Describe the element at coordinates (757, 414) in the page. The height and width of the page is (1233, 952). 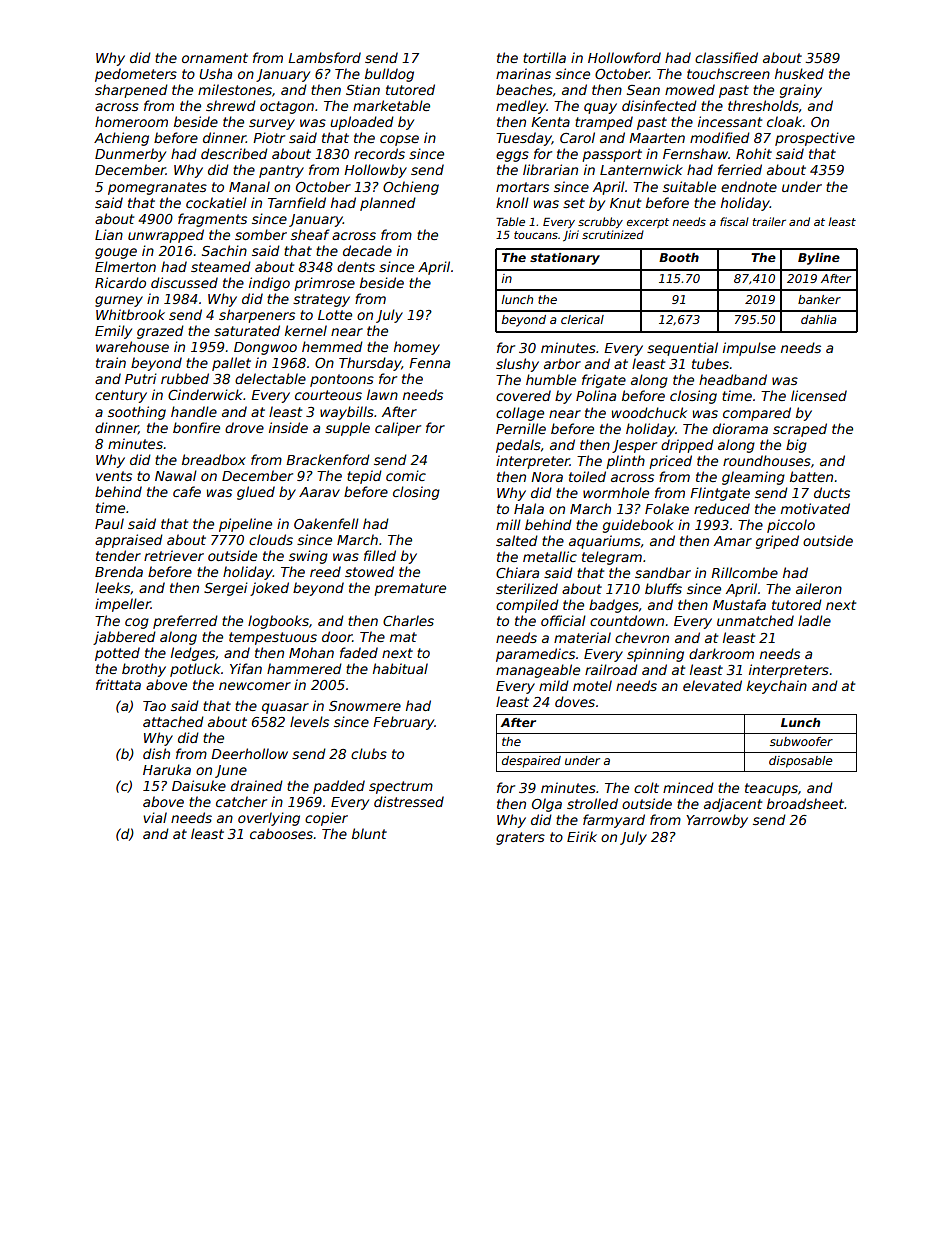
I see `compared` at that location.
